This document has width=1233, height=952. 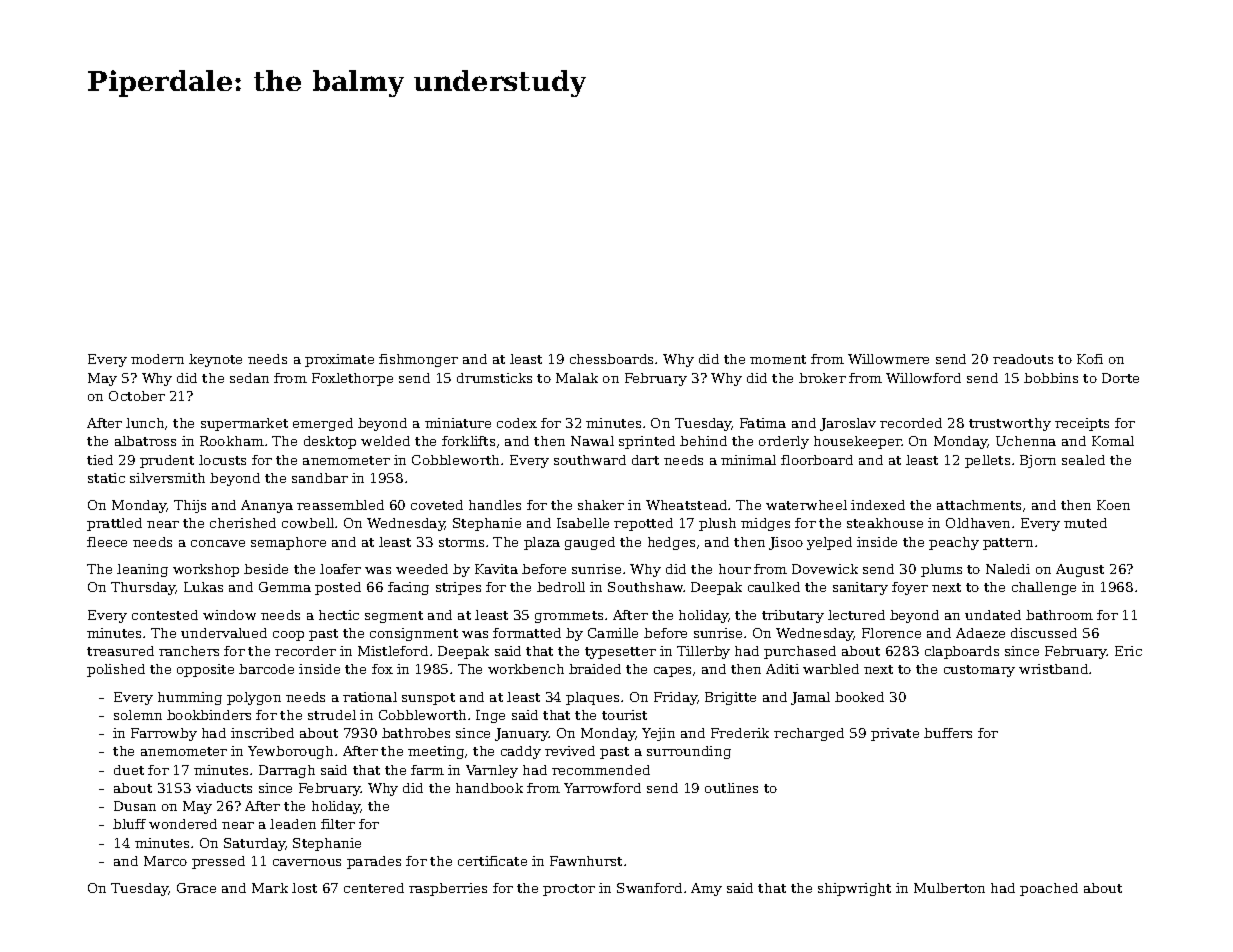 What do you see at coordinates (774, 587) in the document?
I see `caulked` at bounding box center [774, 587].
